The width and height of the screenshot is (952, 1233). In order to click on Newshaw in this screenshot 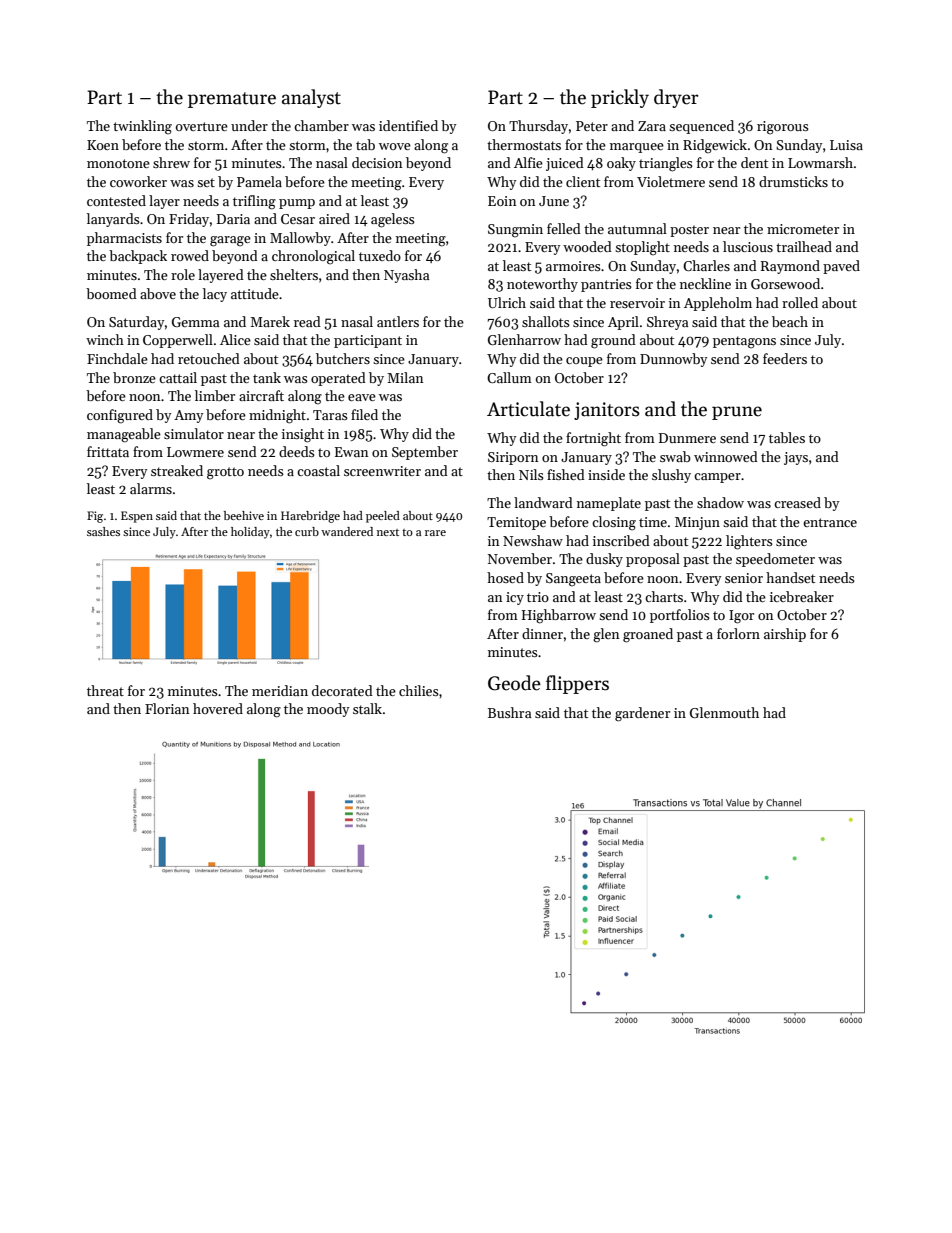, I will do `click(533, 540)`.
